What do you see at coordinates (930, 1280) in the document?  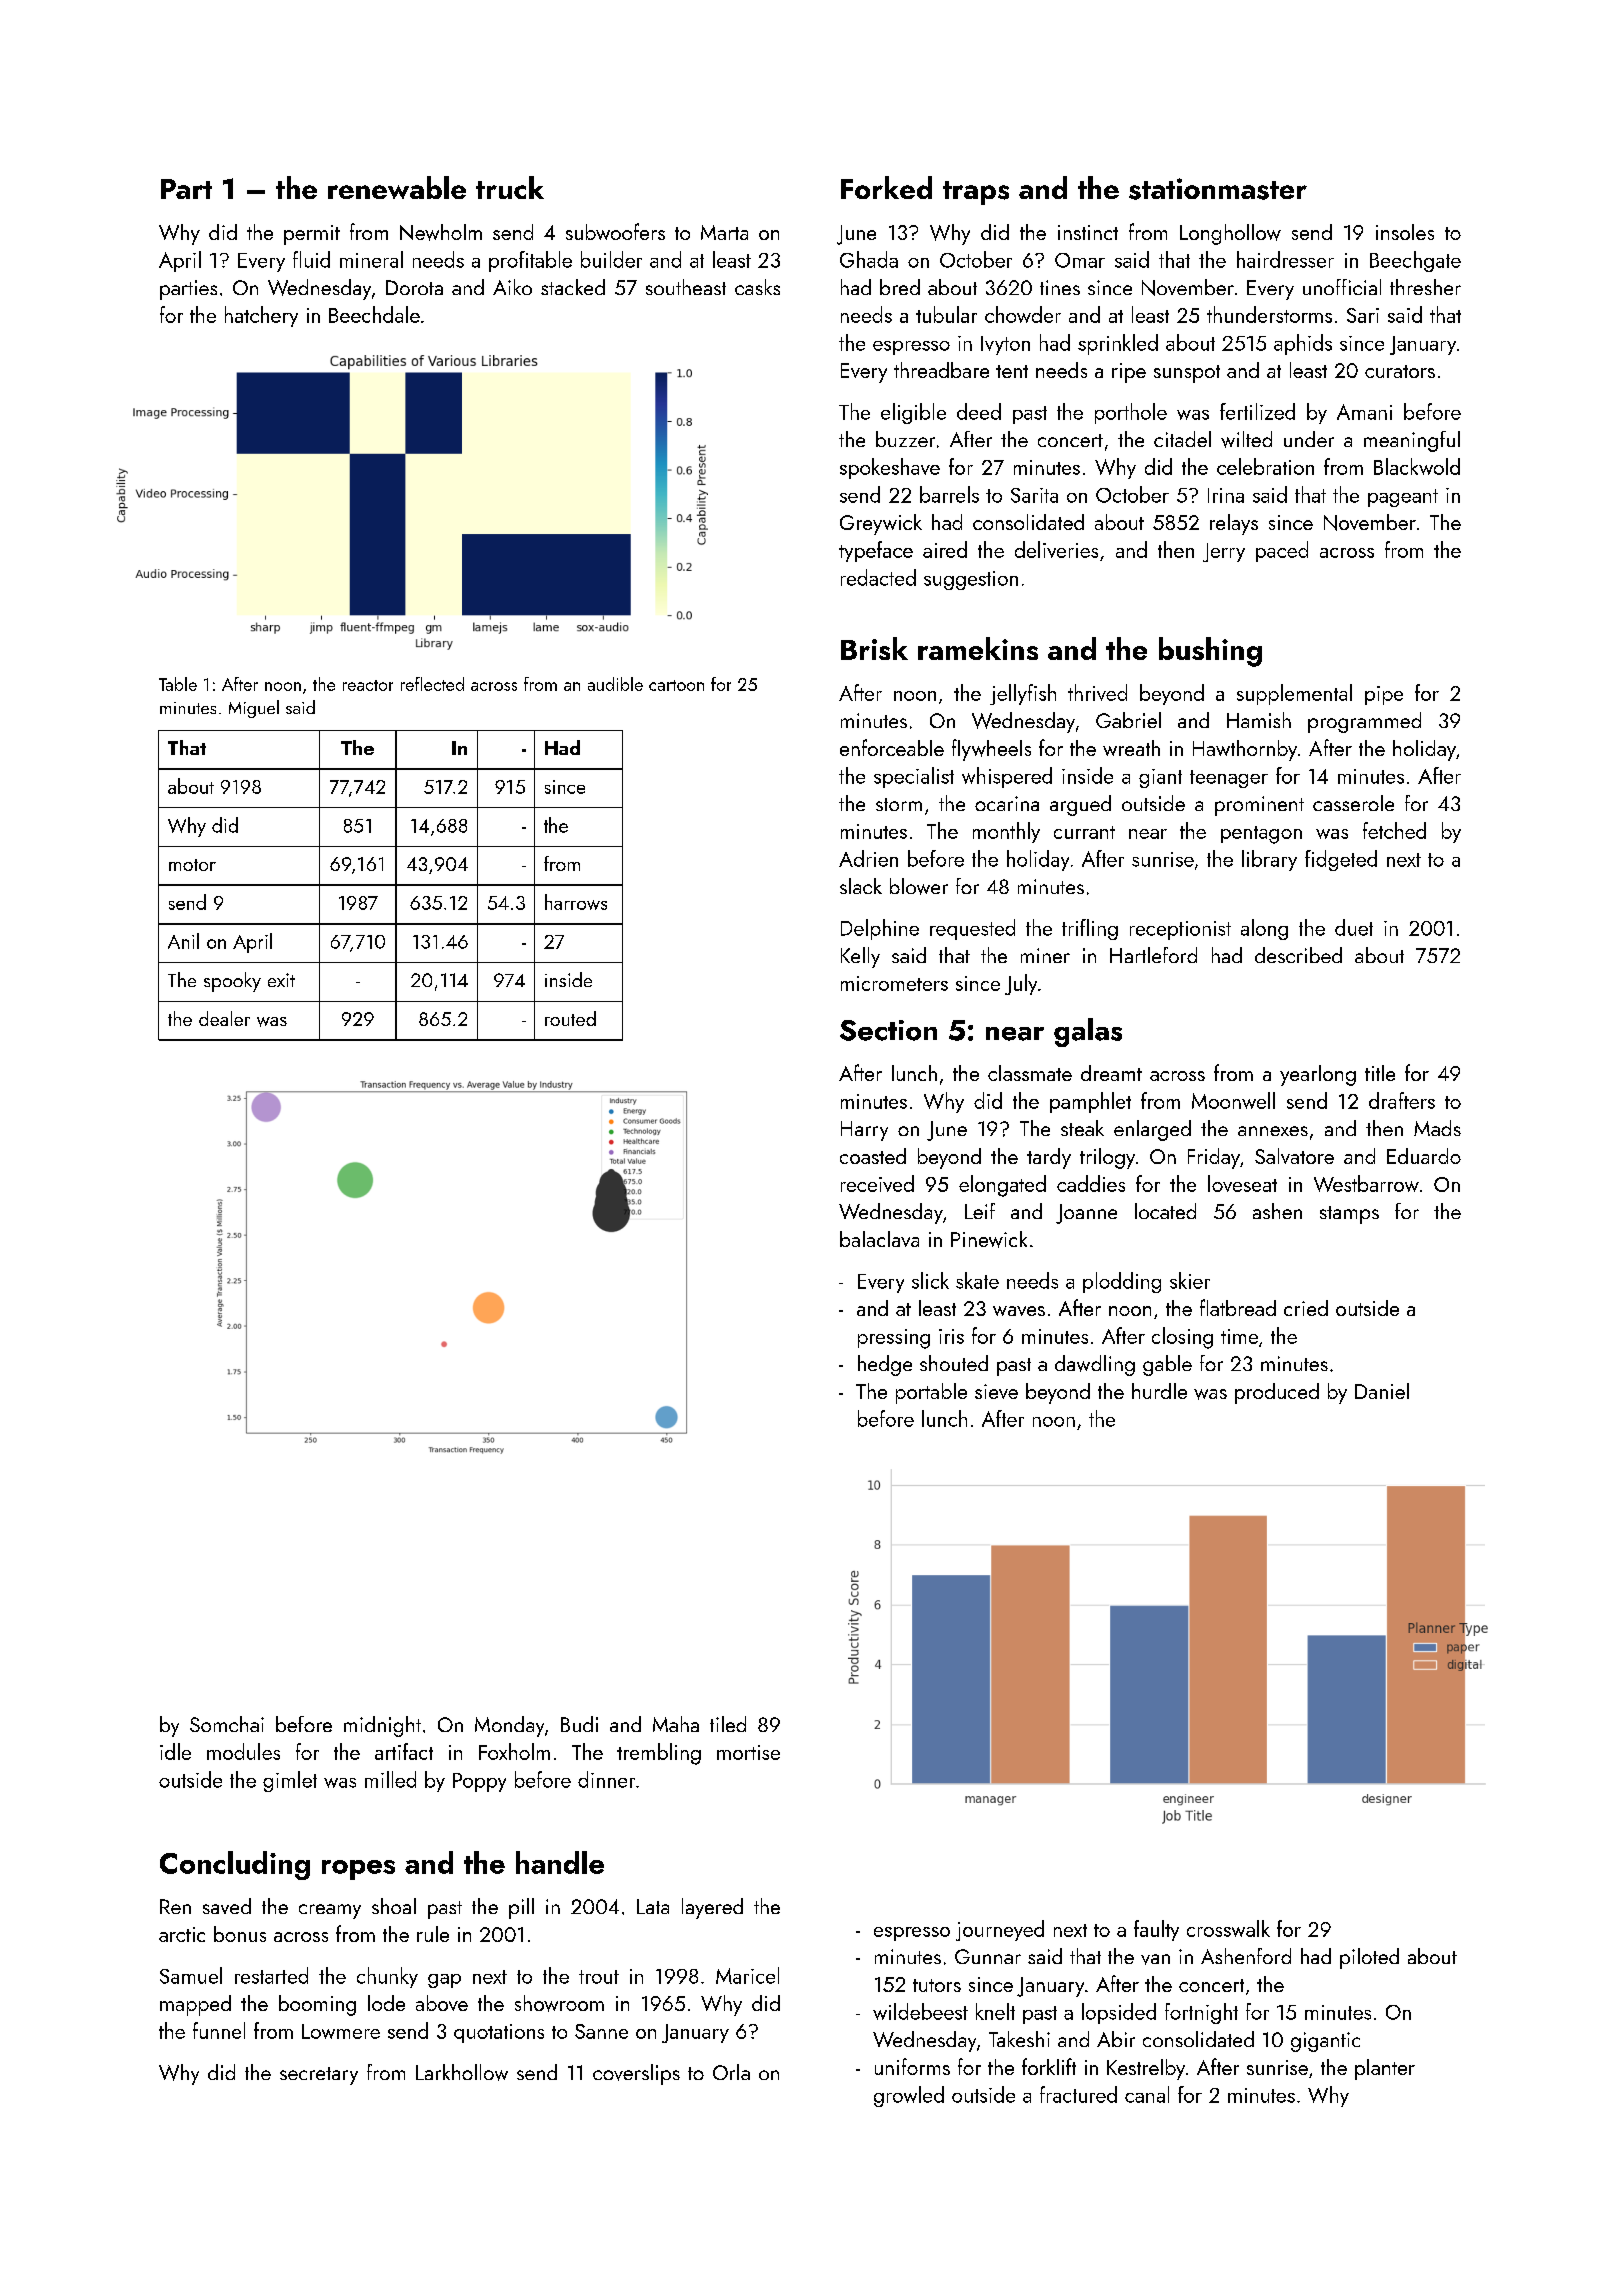 I see `slick` at bounding box center [930, 1280].
